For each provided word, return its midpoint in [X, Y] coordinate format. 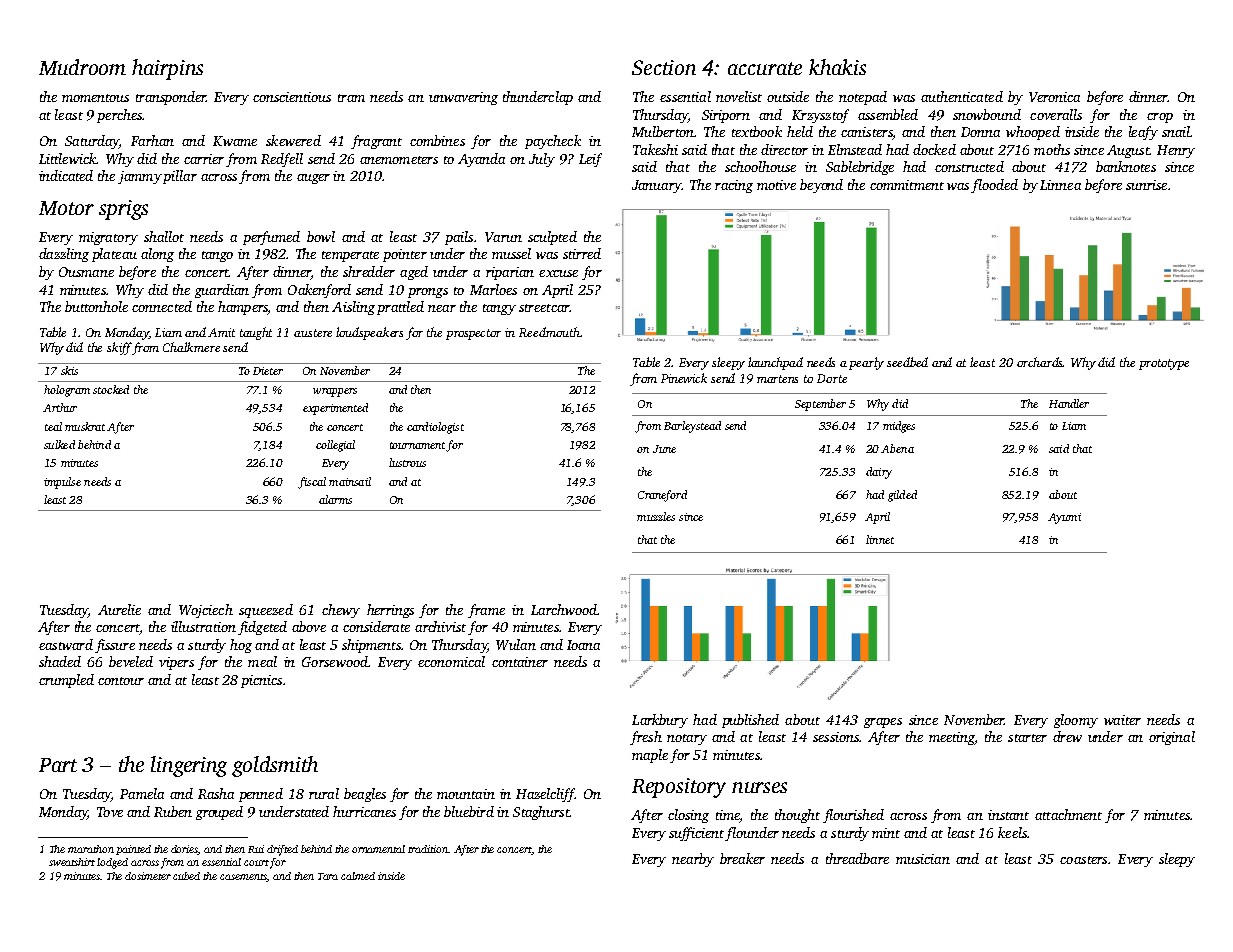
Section [664, 67]
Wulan [516, 644]
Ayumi [1064, 518]
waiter [1122, 720]
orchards [1040, 362]
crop [1160, 118]
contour [121, 681]
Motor [66, 208]
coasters [1083, 860]
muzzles [656, 516]
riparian [510, 273]
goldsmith [275, 766]
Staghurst [541, 813]
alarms [335, 499]
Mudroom [82, 67]
